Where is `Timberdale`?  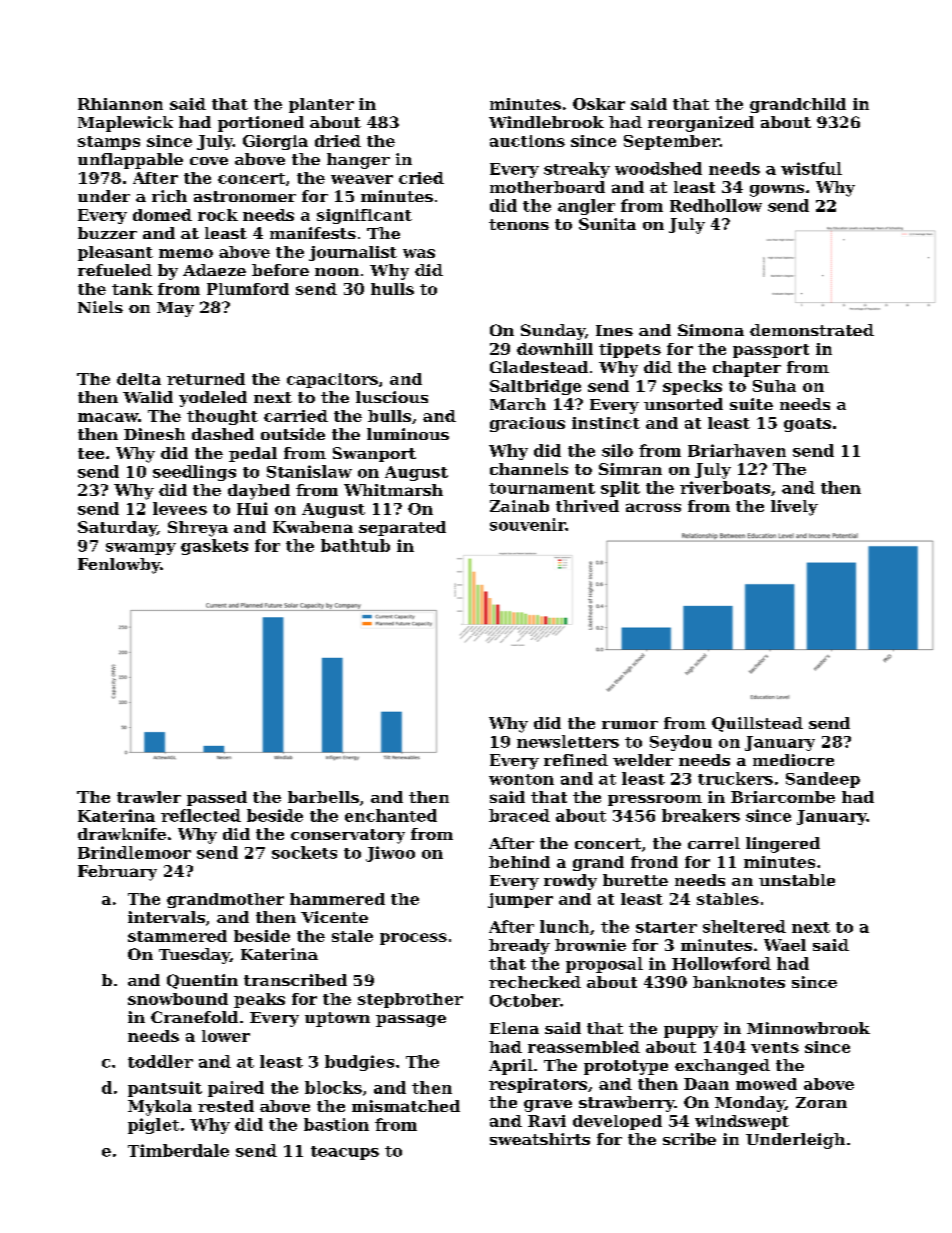 Timberdale is located at coordinates (178, 1150).
